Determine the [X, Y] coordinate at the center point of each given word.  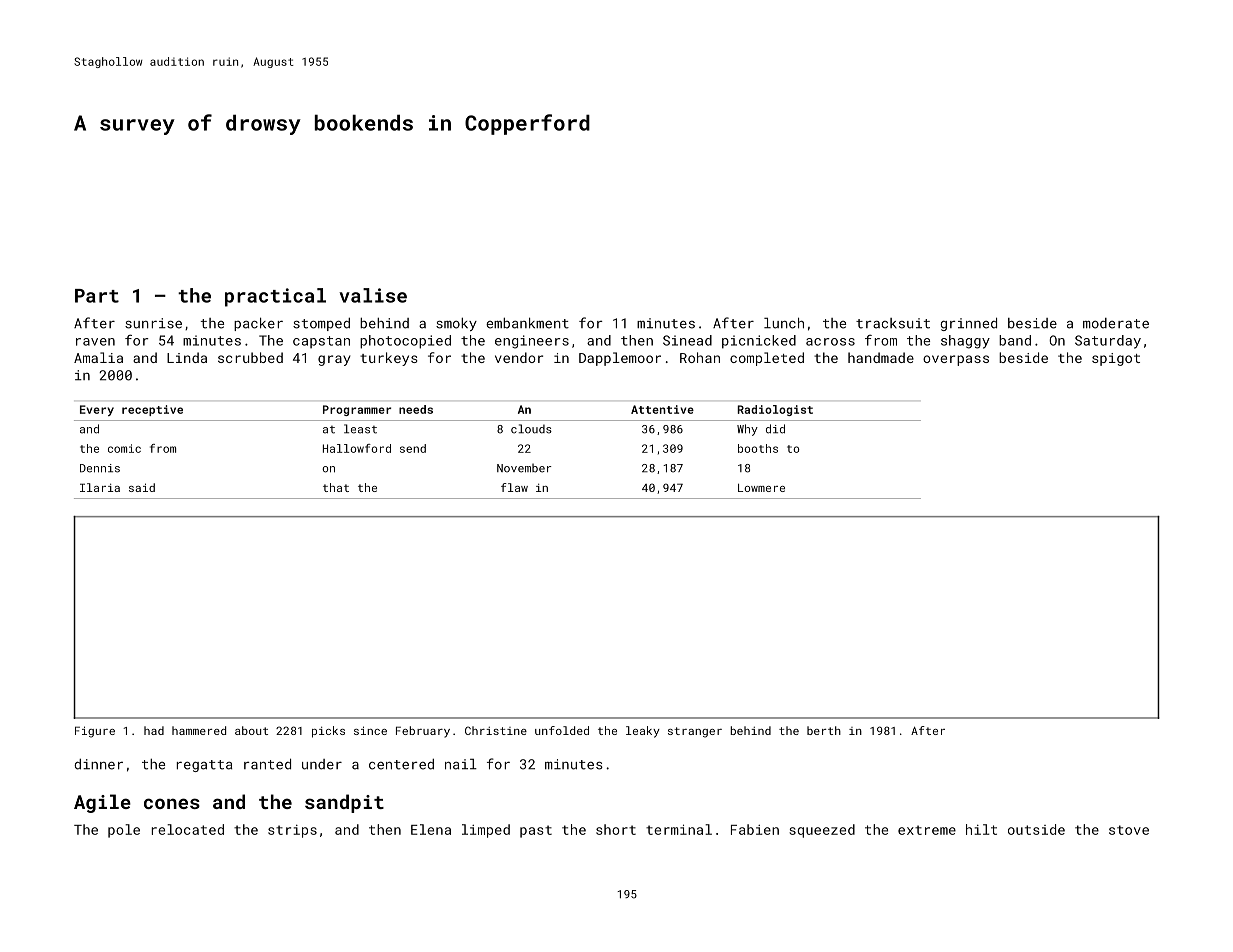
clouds [531, 429]
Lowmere [761, 488]
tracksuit [893, 323]
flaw [514, 487]
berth [824, 730]
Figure [95, 732]
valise [373, 295]
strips [292, 831]
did [775, 429]
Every [97, 410]
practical [275, 297]
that [336, 487]
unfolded [562, 730]
